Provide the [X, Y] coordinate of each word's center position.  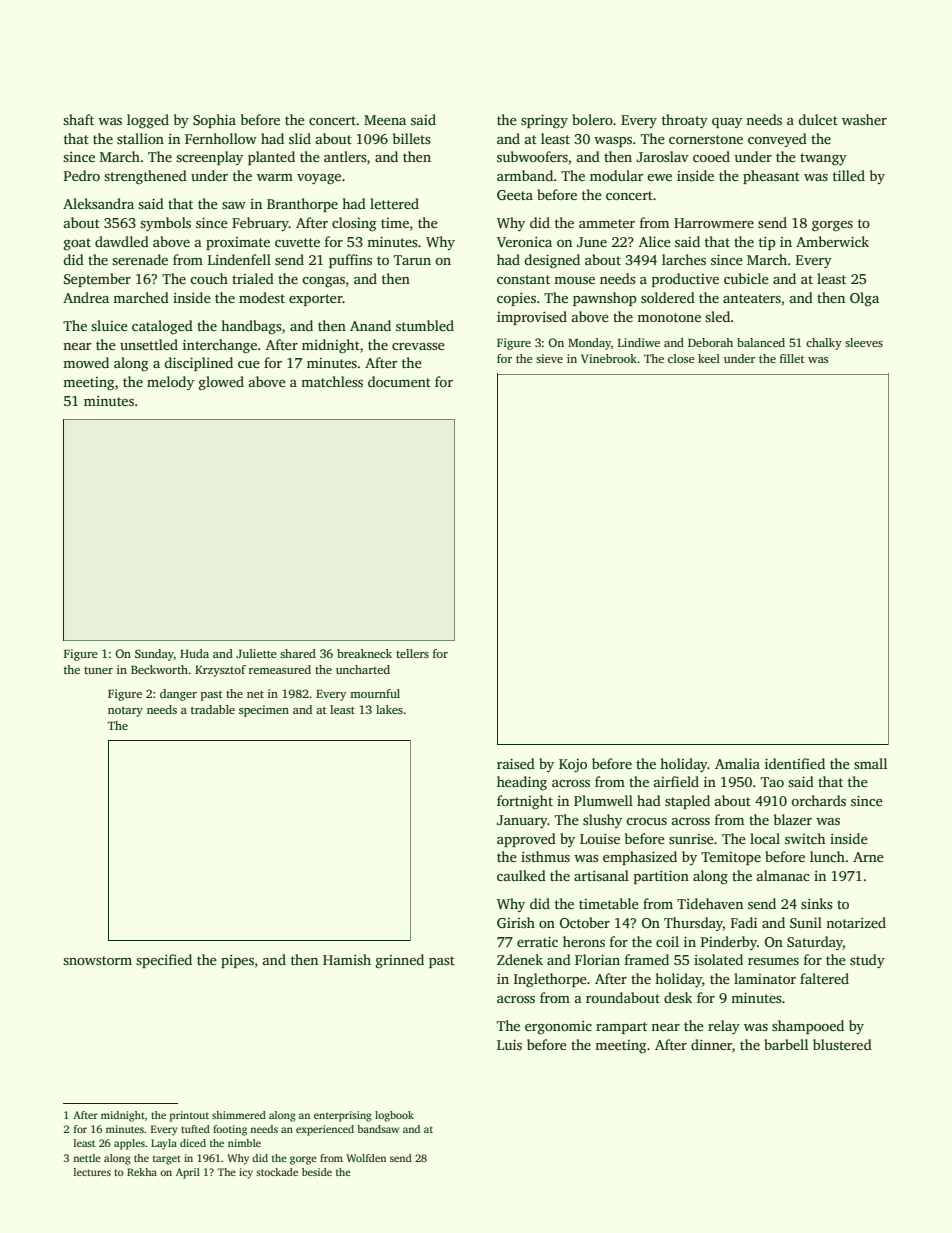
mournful [375, 693]
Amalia [737, 763]
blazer [793, 819]
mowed [86, 362]
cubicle [746, 278]
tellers [412, 653]
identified [795, 763]
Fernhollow [221, 138]
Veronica [524, 242]
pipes [237, 961]
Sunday [154, 655]
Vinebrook [609, 358]
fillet [792, 358]
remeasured [280, 669]
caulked [521, 875]
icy [246, 1173]
